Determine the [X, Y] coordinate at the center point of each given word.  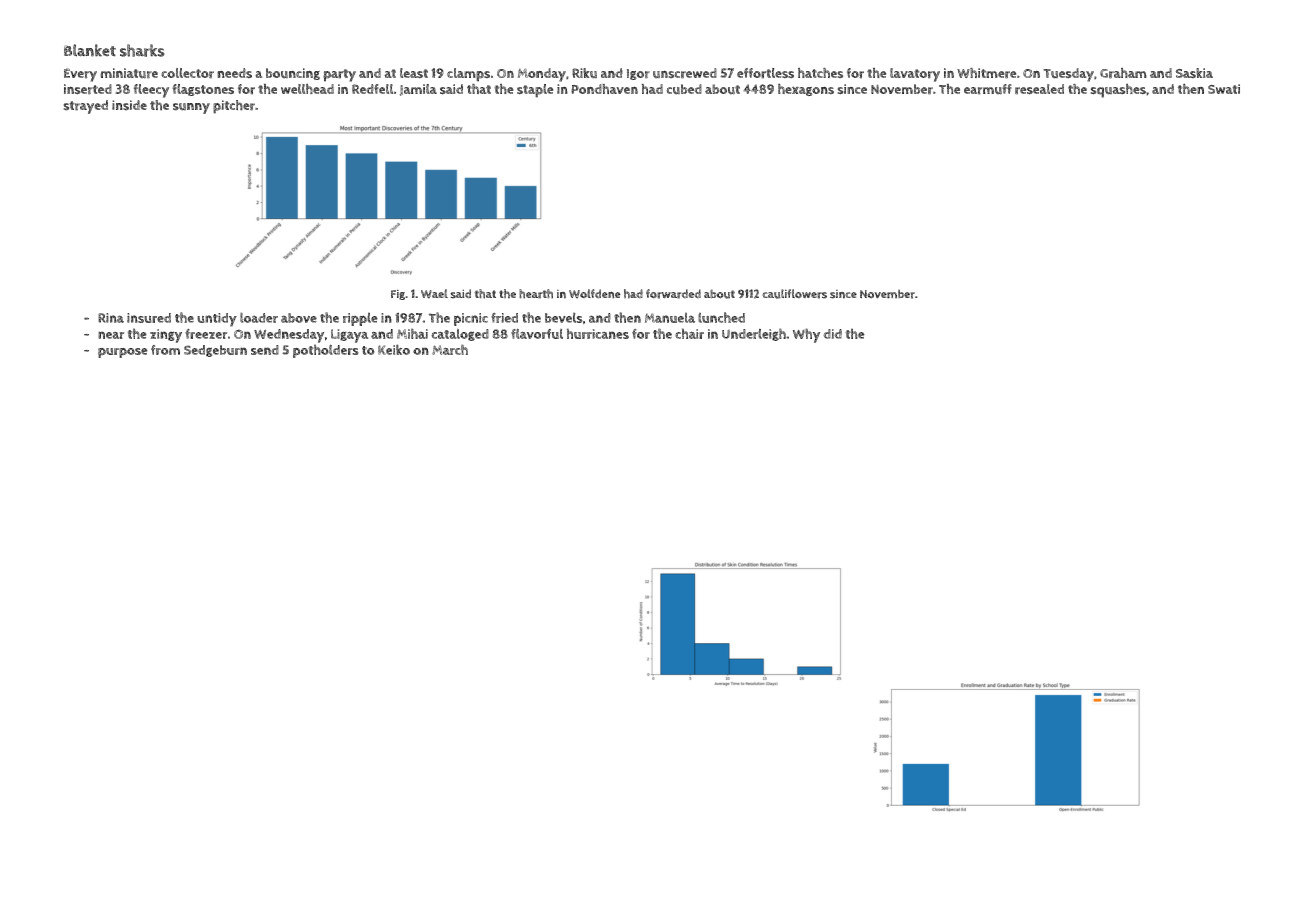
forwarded [673, 294]
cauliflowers [794, 294]
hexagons [806, 89]
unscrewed [685, 73]
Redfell [372, 89]
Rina [111, 318]
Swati [1224, 89]
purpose [123, 353]
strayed [86, 107]
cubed [684, 89]
